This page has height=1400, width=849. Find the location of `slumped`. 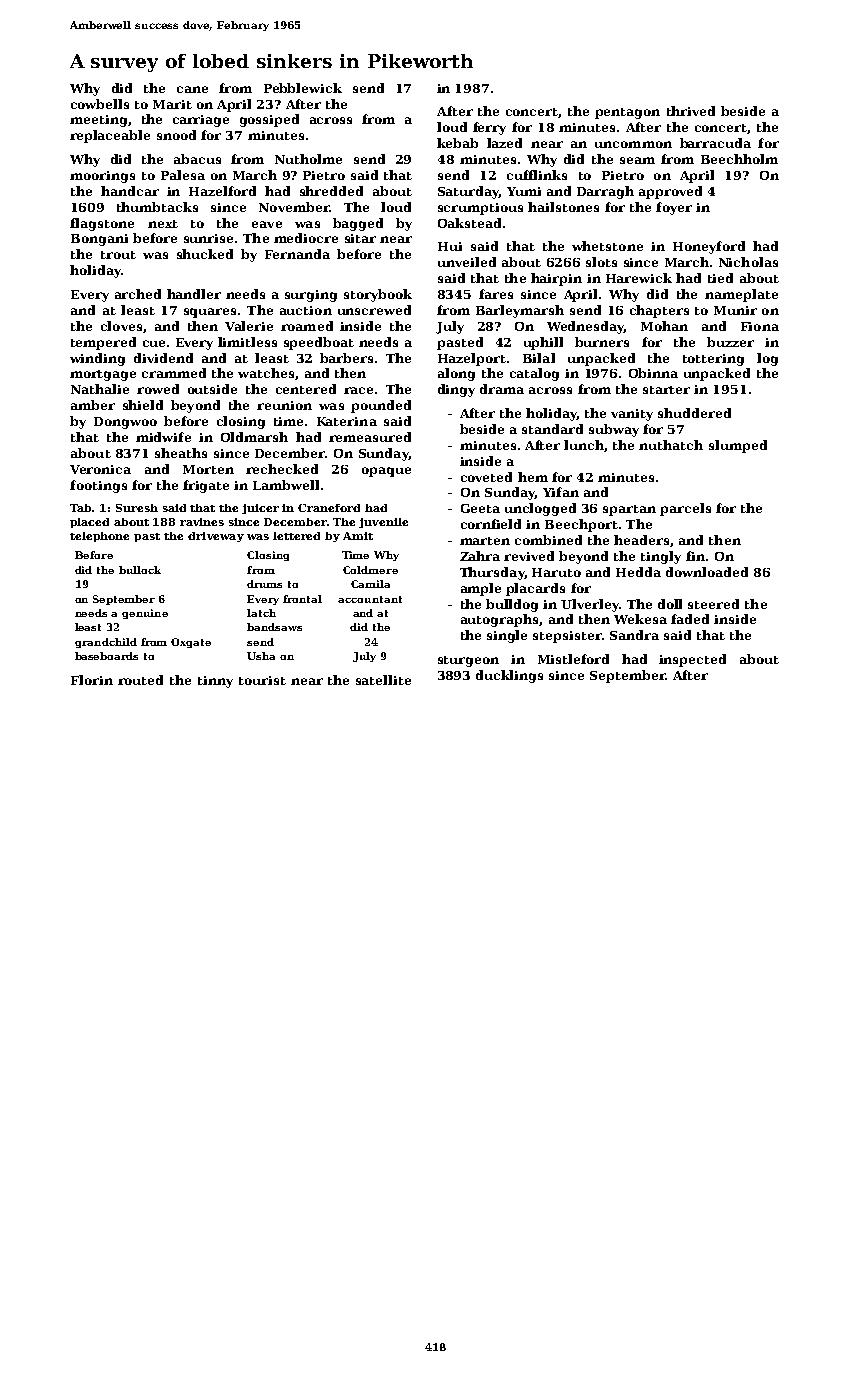

slumped is located at coordinates (738, 446).
